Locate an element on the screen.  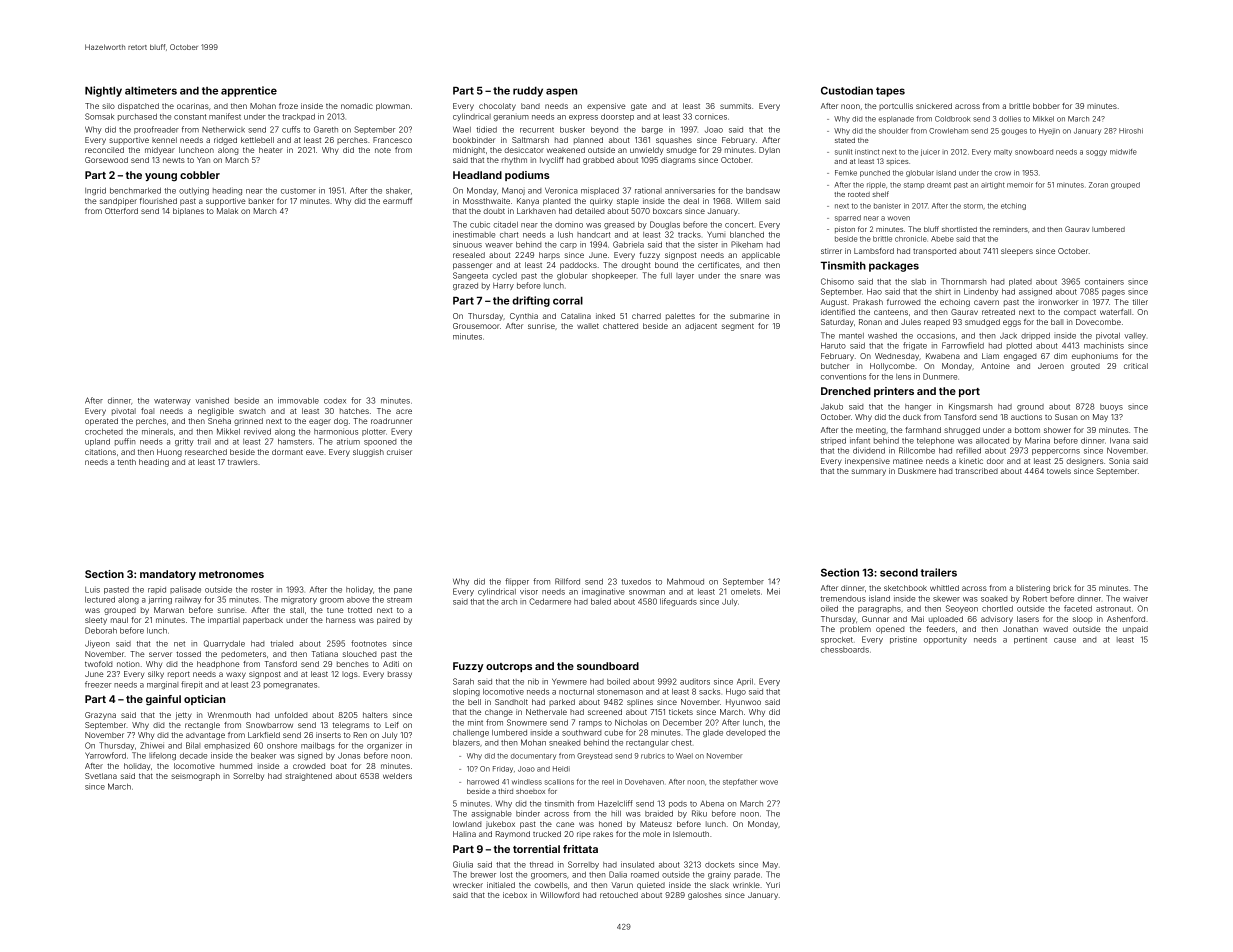
aspen is located at coordinates (561, 92).
